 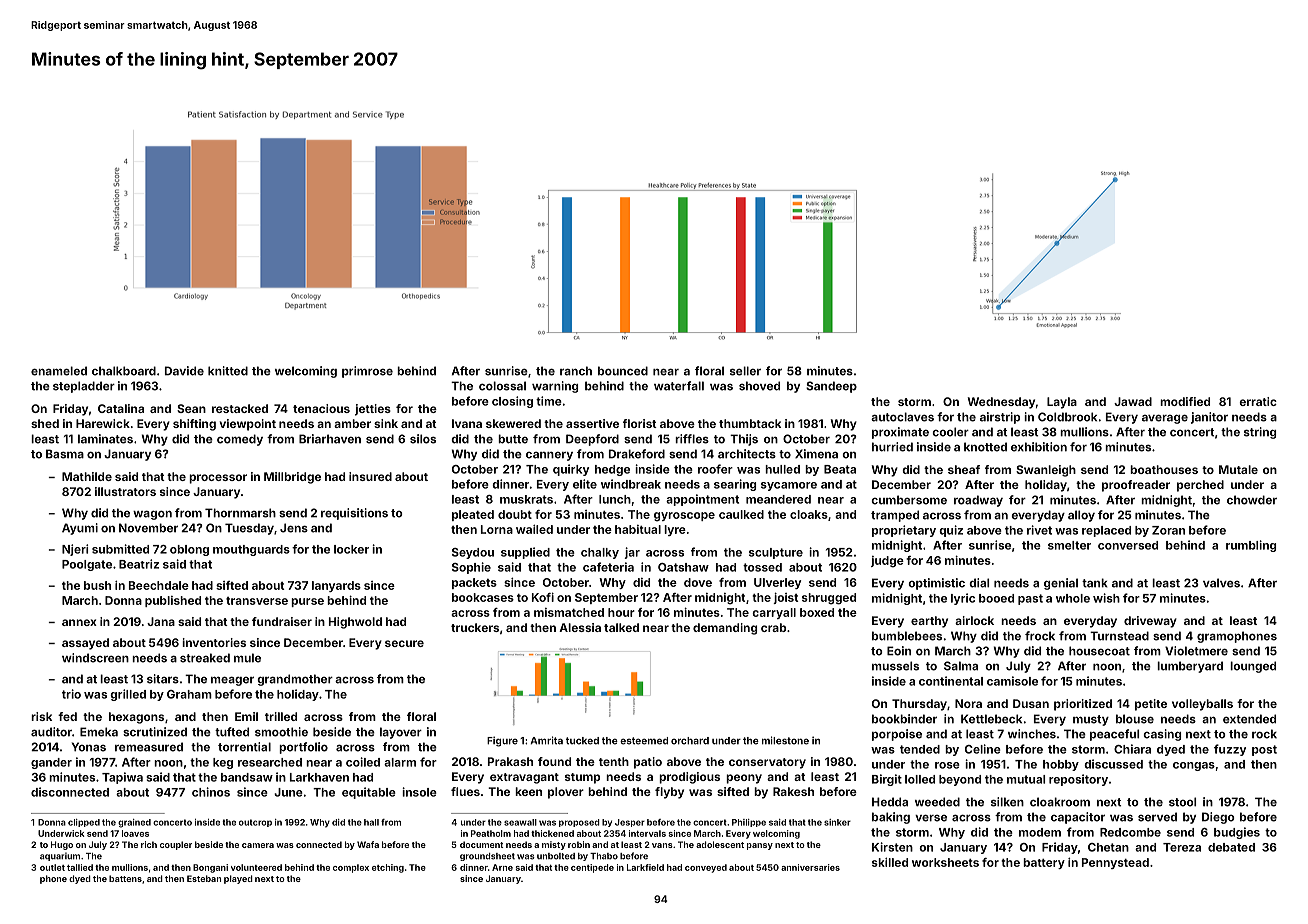 What do you see at coordinates (84, 823) in the screenshot?
I see `clipped` at bounding box center [84, 823].
